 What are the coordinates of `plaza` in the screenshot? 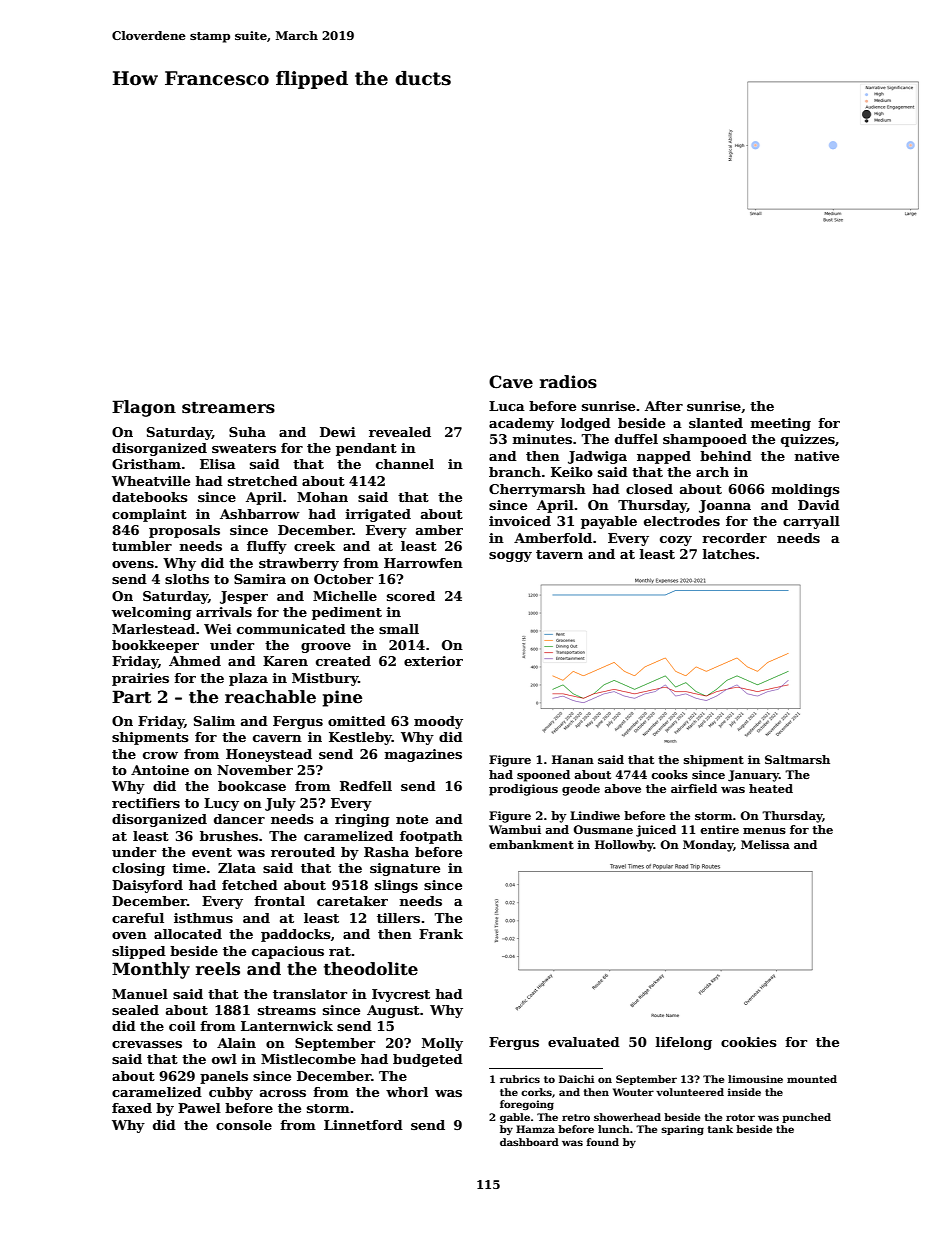 It's located at (248, 679).
